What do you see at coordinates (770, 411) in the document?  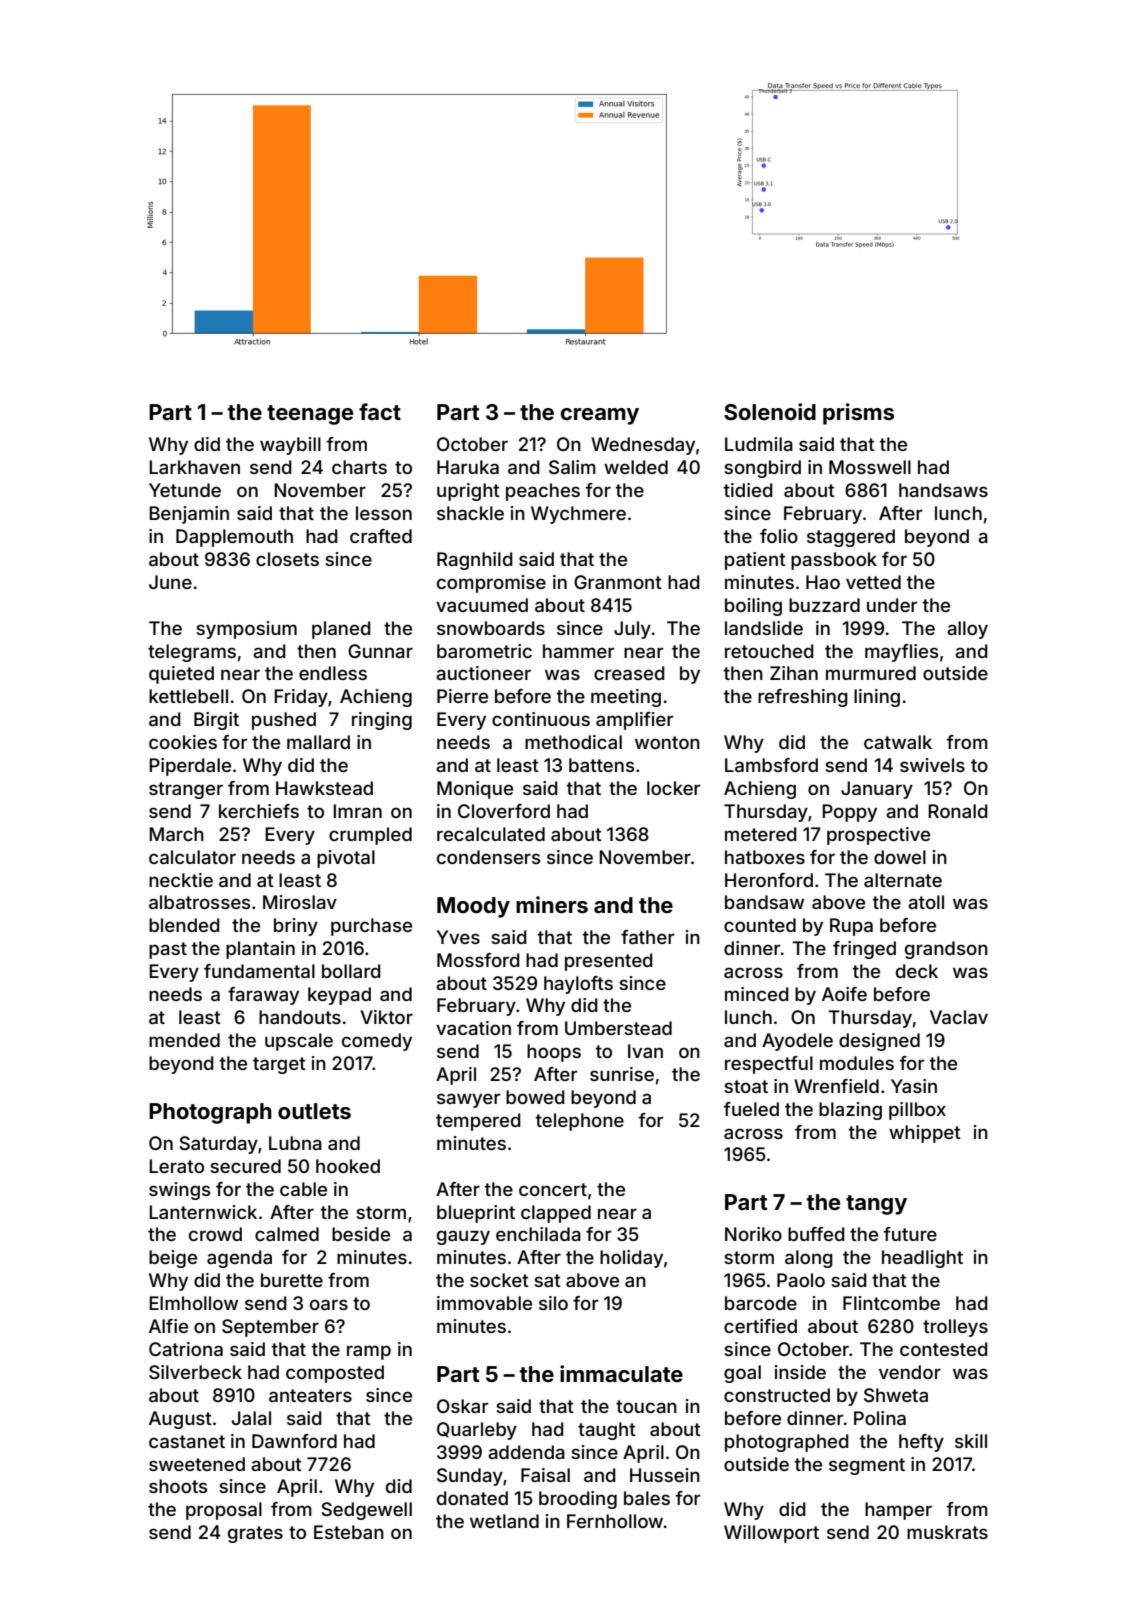 I see `Solenoid` at bounding box center [770, 411].
